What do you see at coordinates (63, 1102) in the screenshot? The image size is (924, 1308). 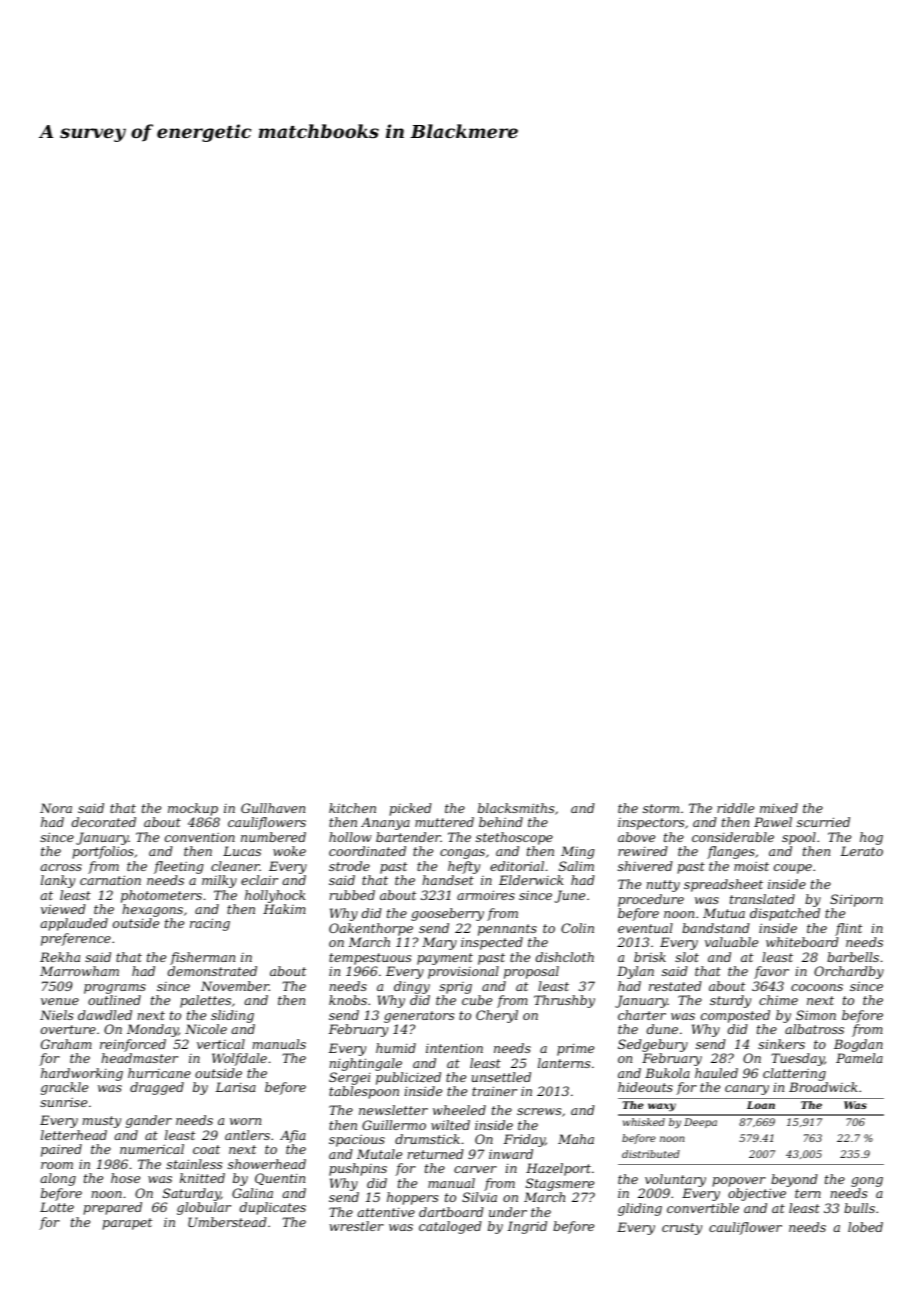 I see `sunrise` at bounding box center [63, 1102].
